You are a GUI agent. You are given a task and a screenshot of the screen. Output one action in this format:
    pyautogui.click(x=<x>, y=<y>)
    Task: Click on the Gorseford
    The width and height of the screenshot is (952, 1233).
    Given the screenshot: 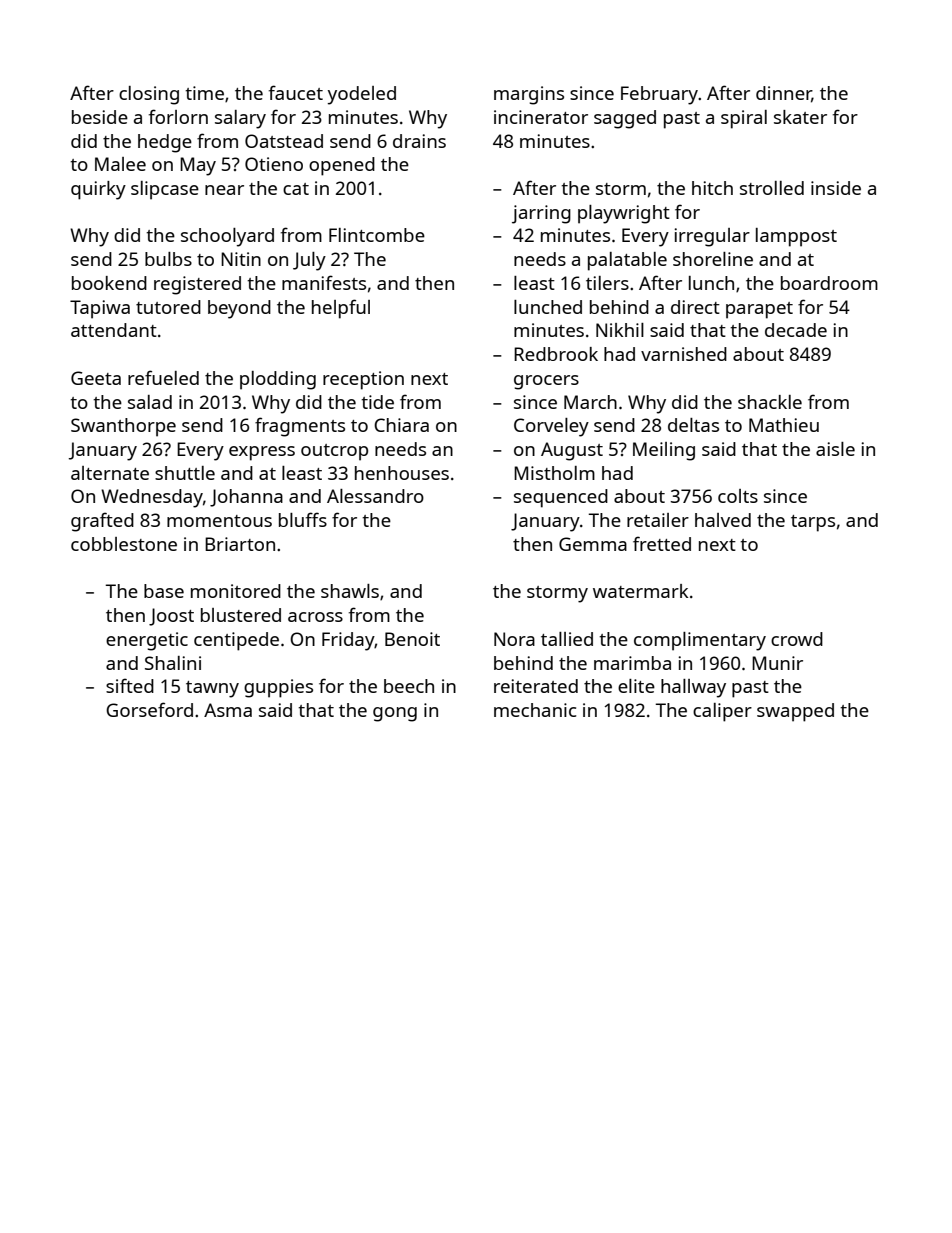 What is the action you would take?
    pyautogui.click(x=149, y=709)
